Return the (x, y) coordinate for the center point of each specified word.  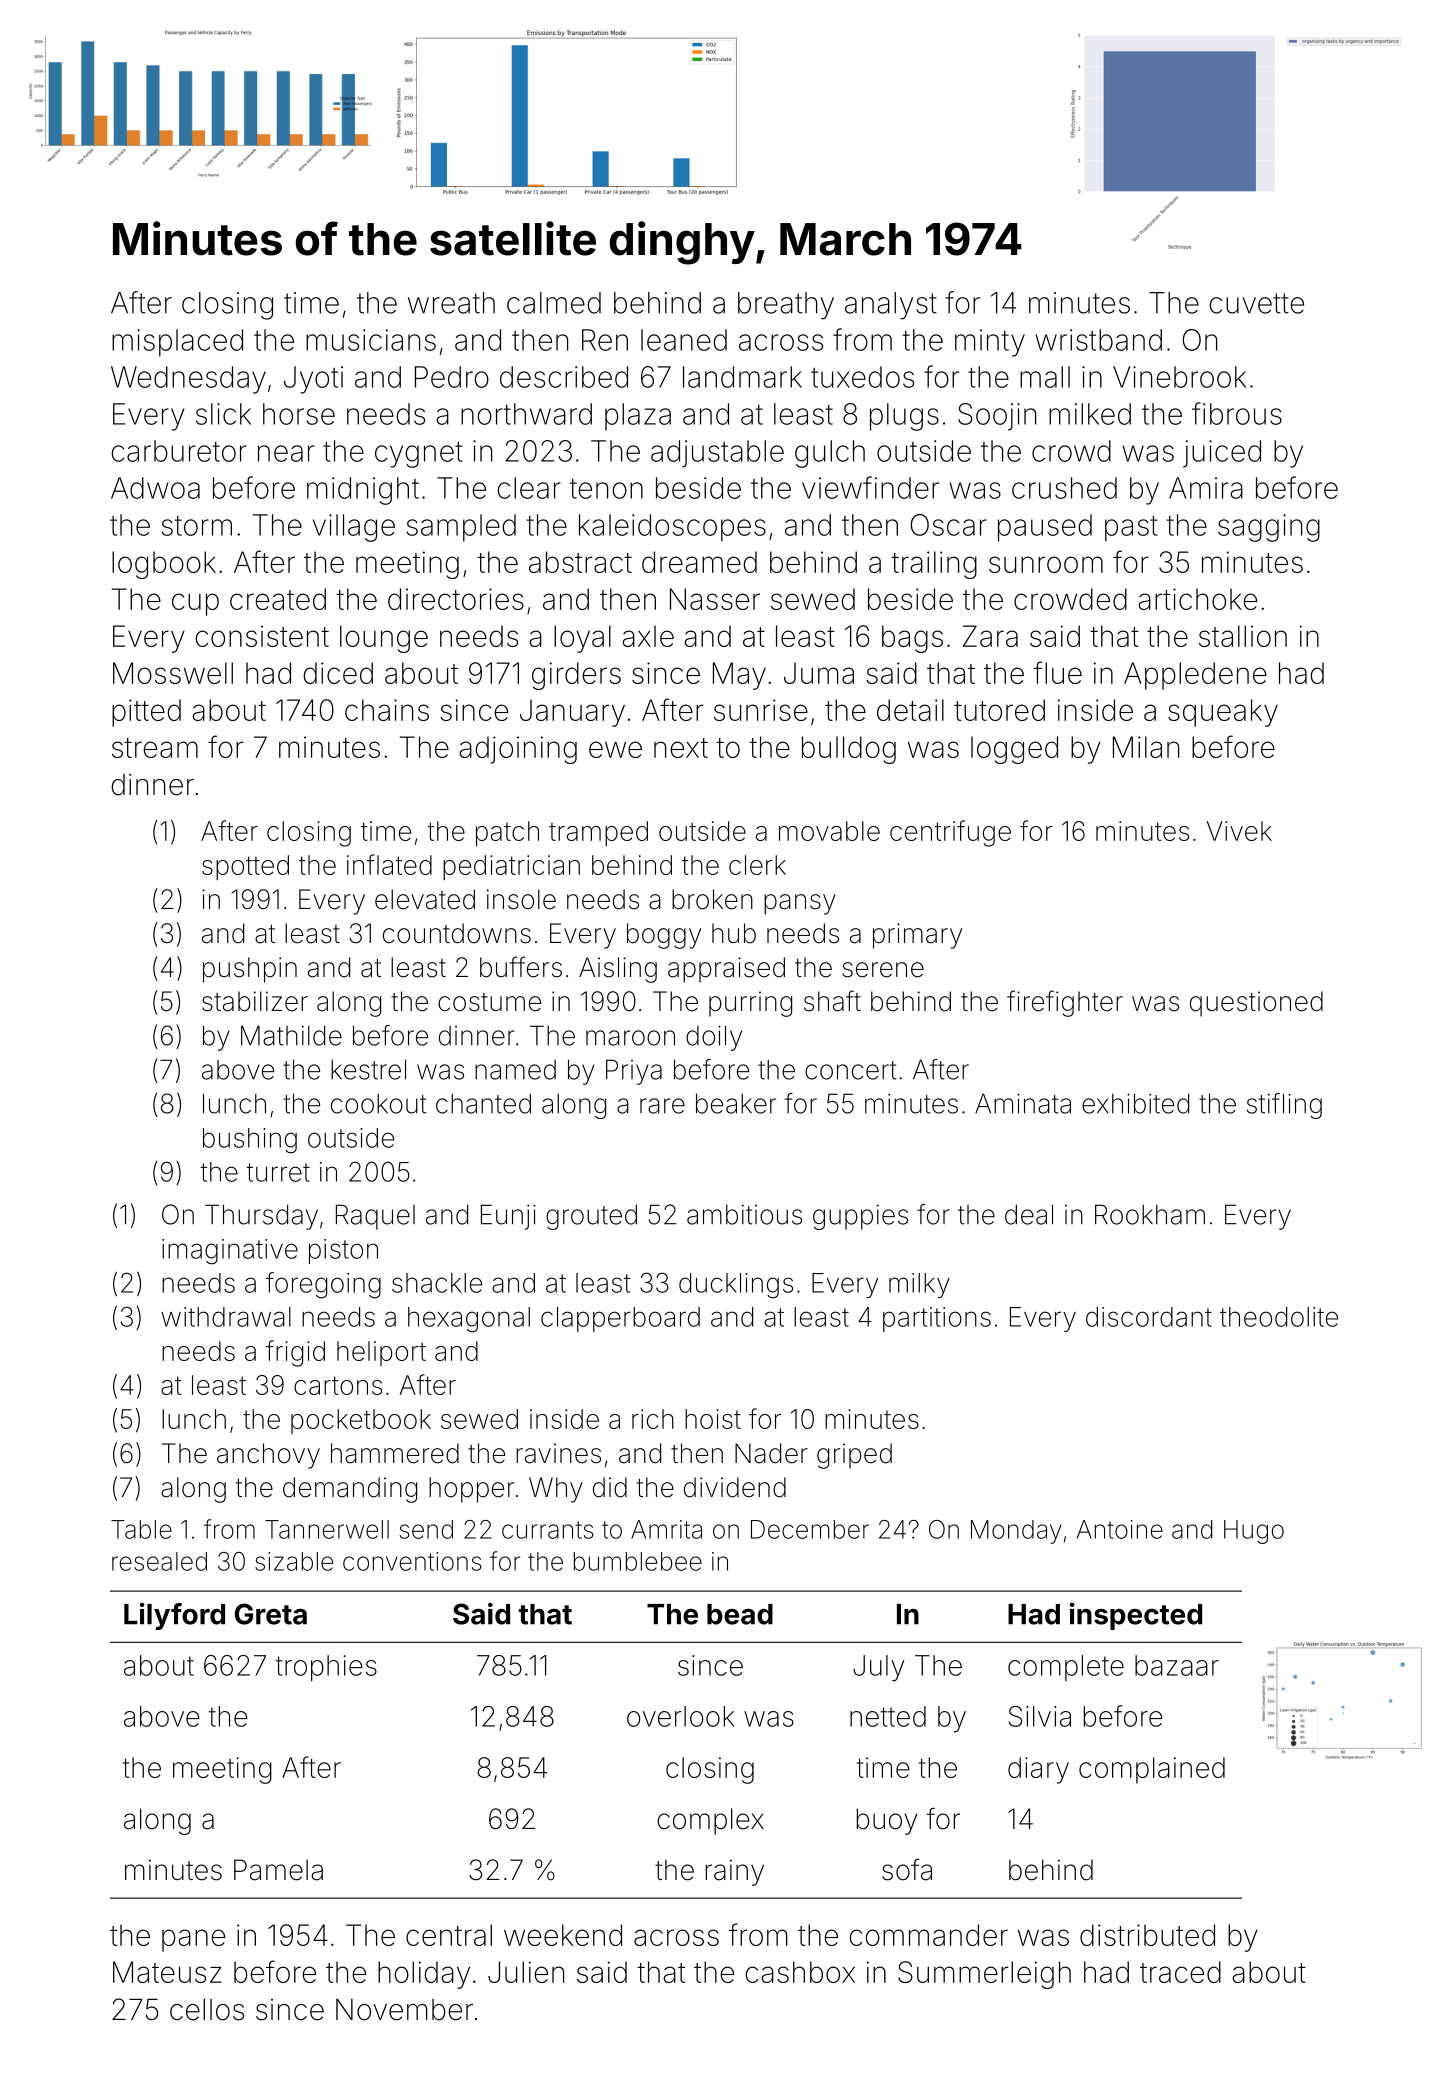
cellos (207, 2010)
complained (1152, 1770)
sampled (461, 528)
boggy (664, 936)
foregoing (323, 1285)
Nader (771, 1453)
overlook (681, 1716)
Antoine (1120, 1529)
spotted (245, 867)
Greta (271, 1614)
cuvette (1256, 303)
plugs (904, 417)
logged (1014, 750)
